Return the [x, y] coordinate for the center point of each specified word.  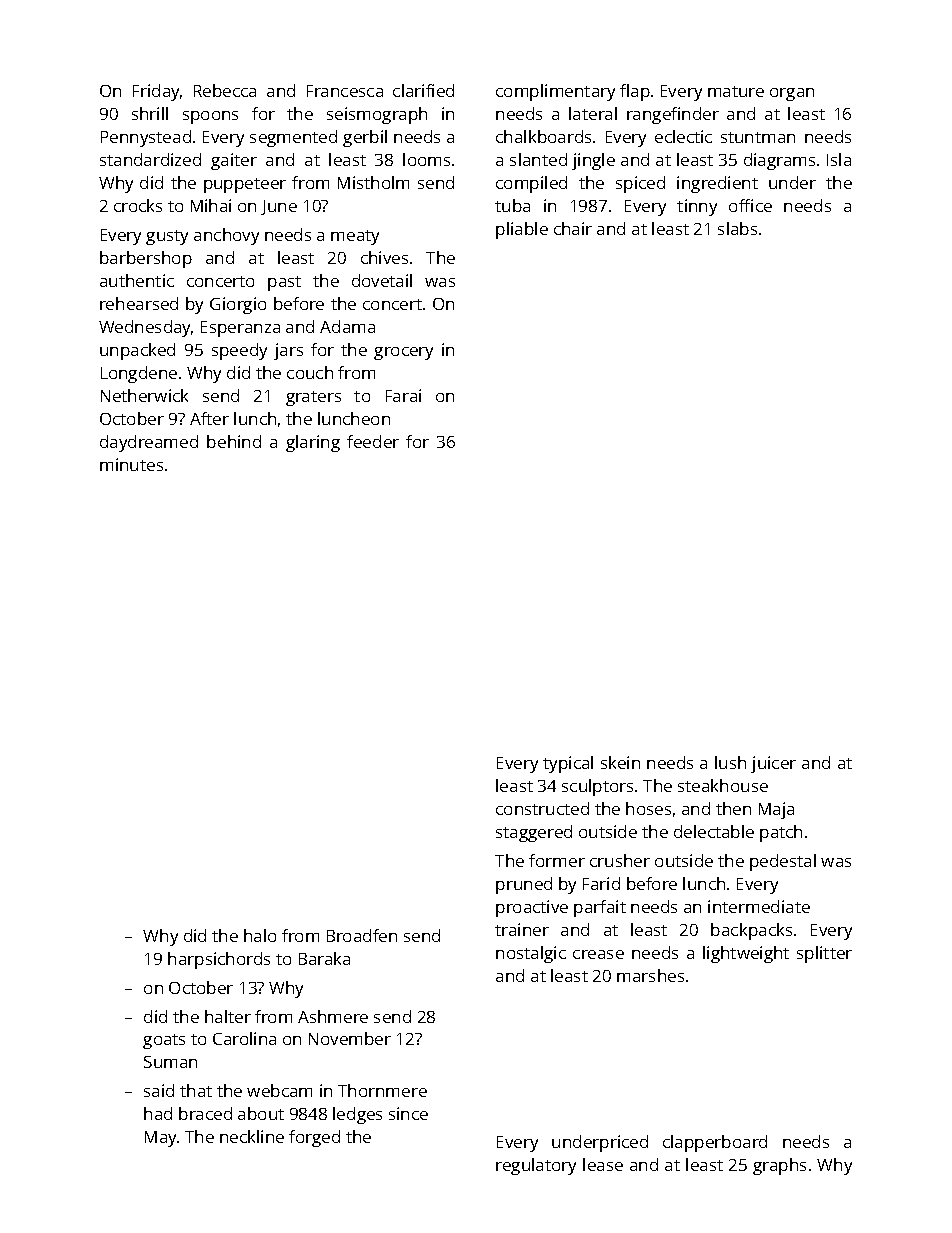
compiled [531, 184]
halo [260, 935]
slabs [737, 228]
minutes [131, 464]
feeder [373, 441]
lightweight [746, 954]
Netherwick [144, 395]
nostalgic [531, 954]
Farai [403, 395]
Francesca [345, 91]
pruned [524, 885]
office [750, 205]
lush [730, 762]
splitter [824, 954]
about [261, 1113]
